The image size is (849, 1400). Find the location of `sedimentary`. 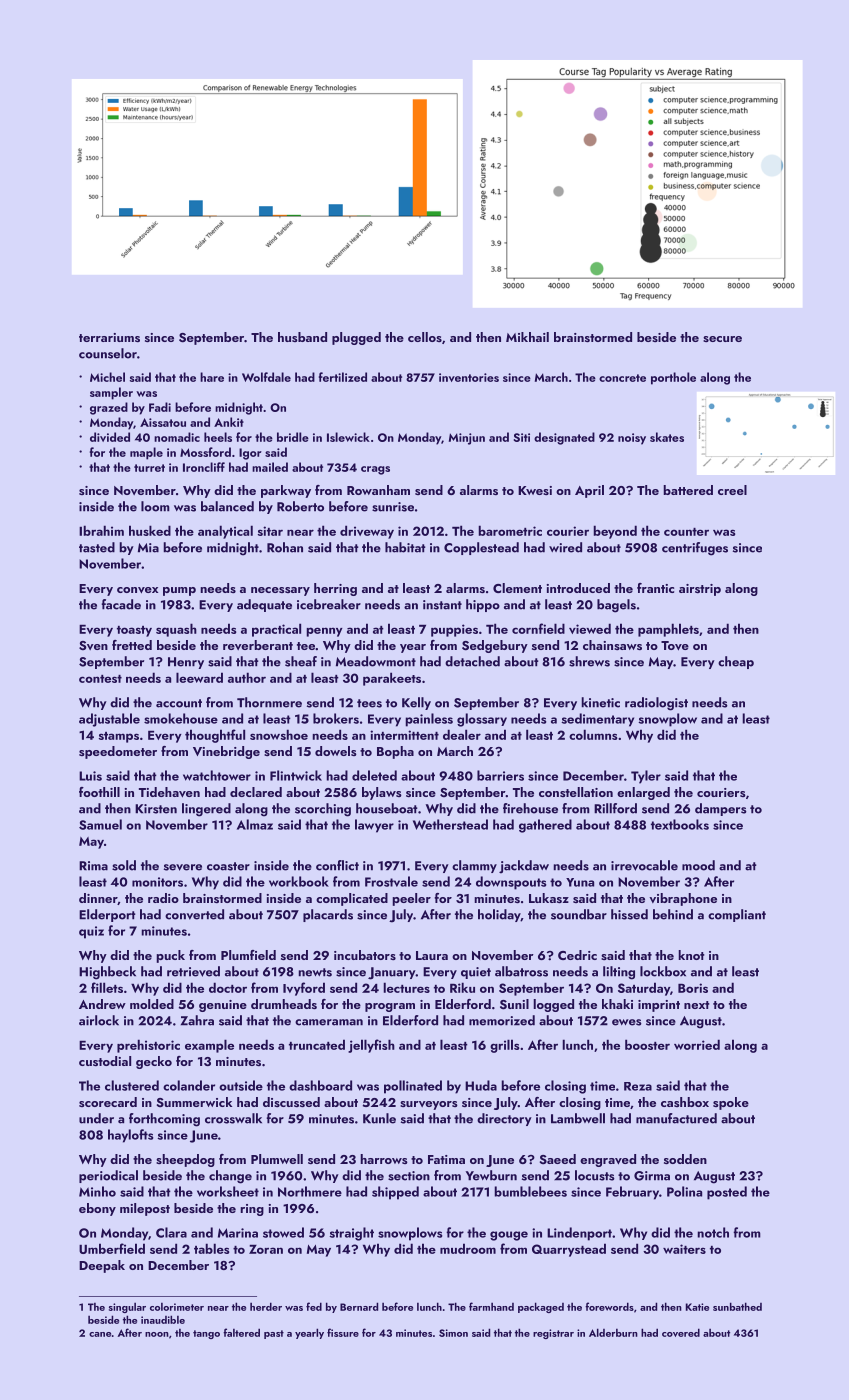

sedimentary is located at coordinates (597, 720).
